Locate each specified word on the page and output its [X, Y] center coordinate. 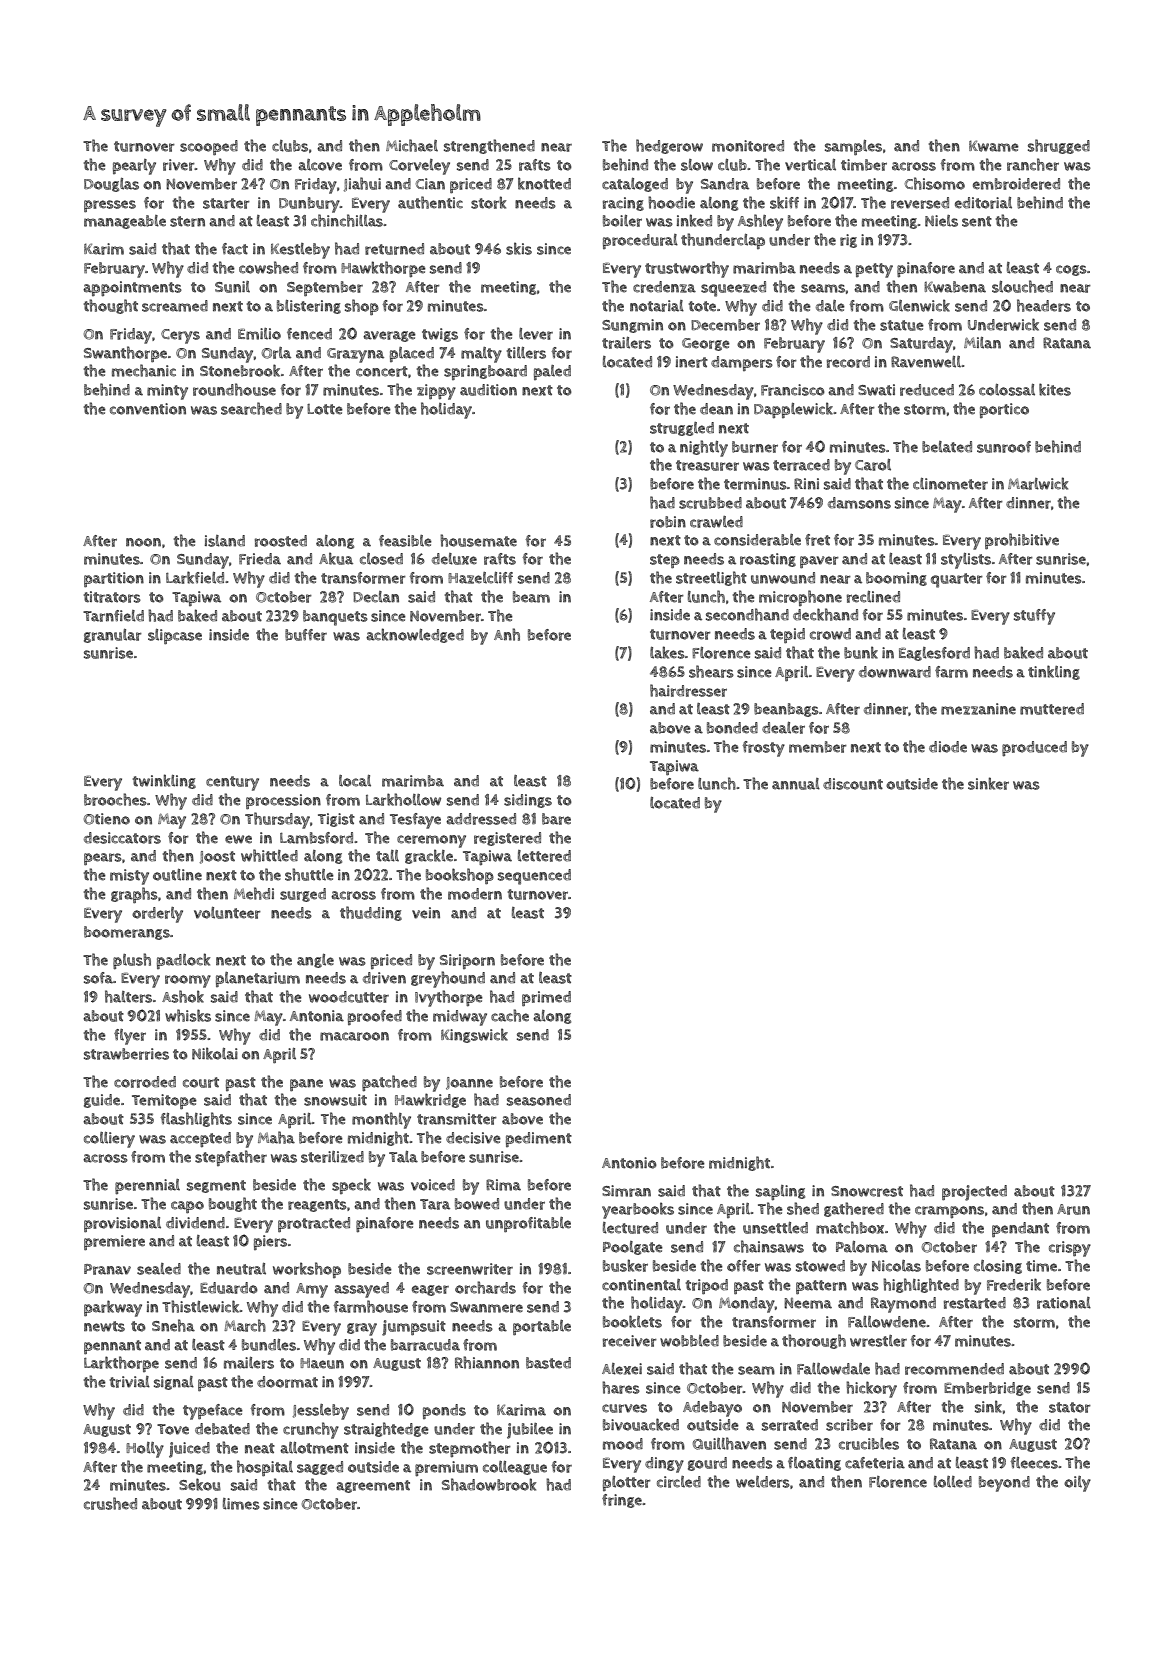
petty [874, 270]
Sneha [173, 1325]
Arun [1073, 1209]
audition [488, 390]
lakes [667, 652]
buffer [306, 635]
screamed [175, 306]
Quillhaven [729, 1443]
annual [796, 784]
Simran [626, 1191]
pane [306, 1085]
